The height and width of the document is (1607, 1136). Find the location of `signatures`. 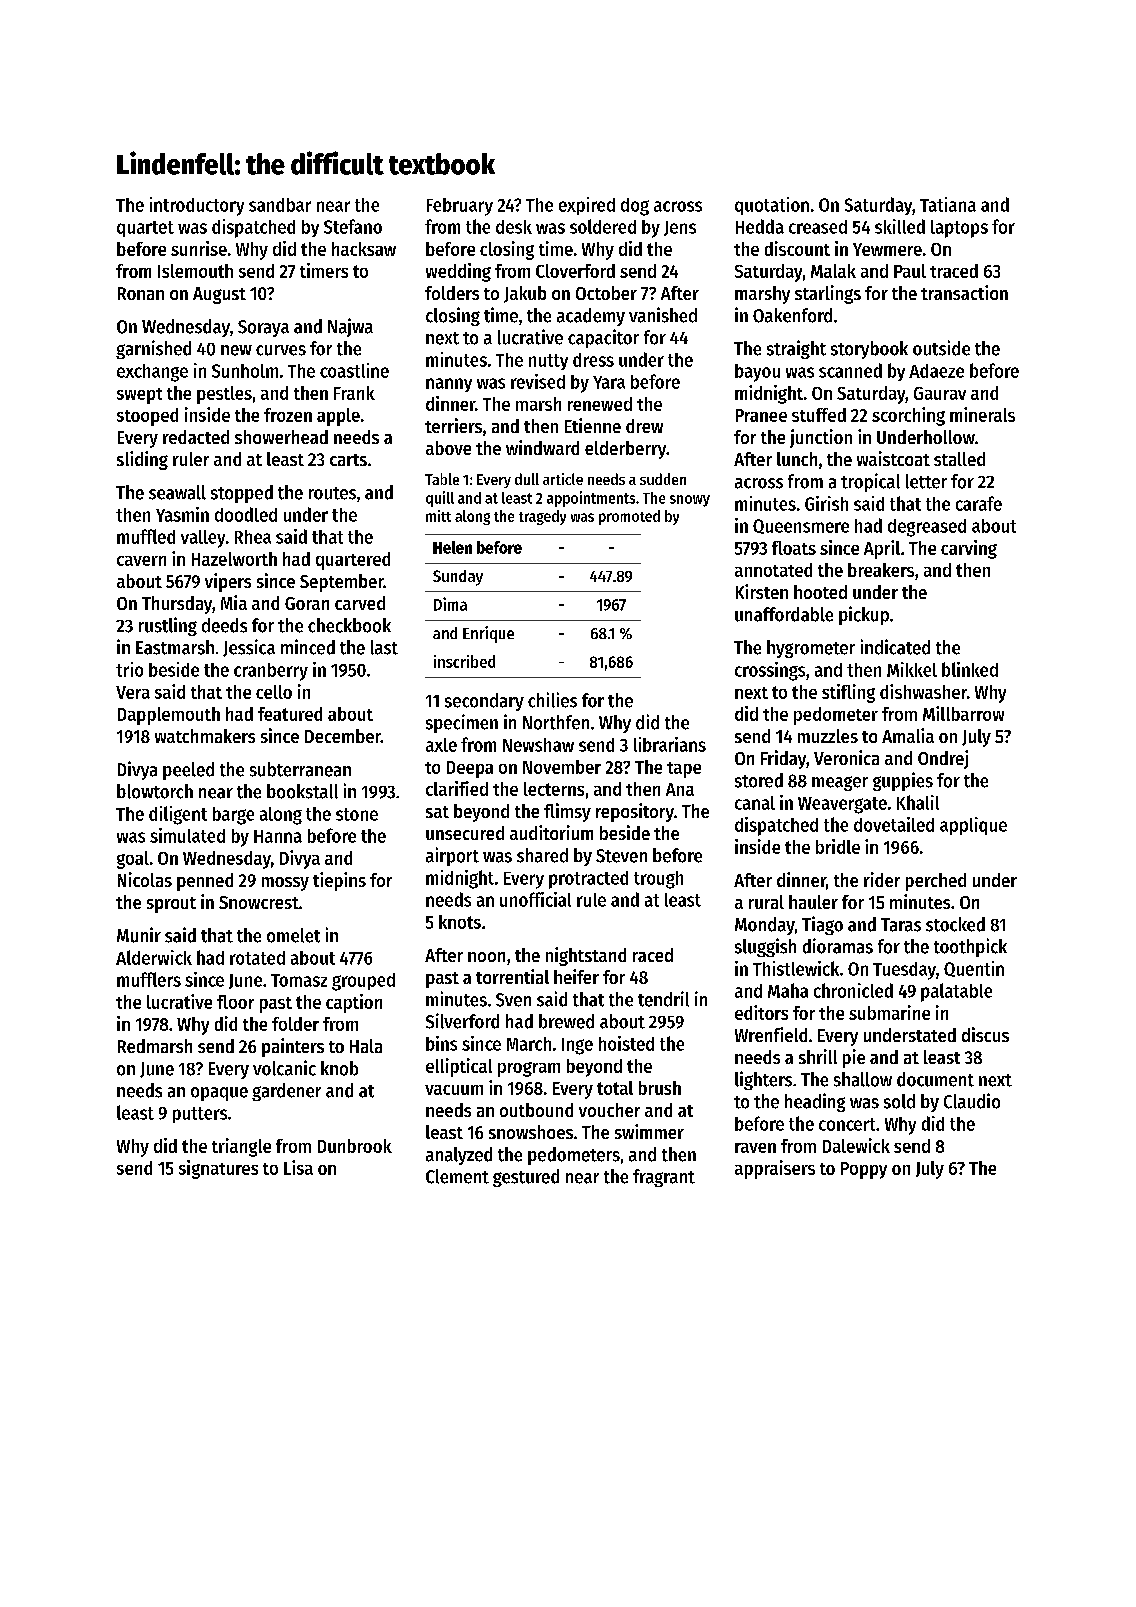

signatures is located at coordinates (218, 1169).
